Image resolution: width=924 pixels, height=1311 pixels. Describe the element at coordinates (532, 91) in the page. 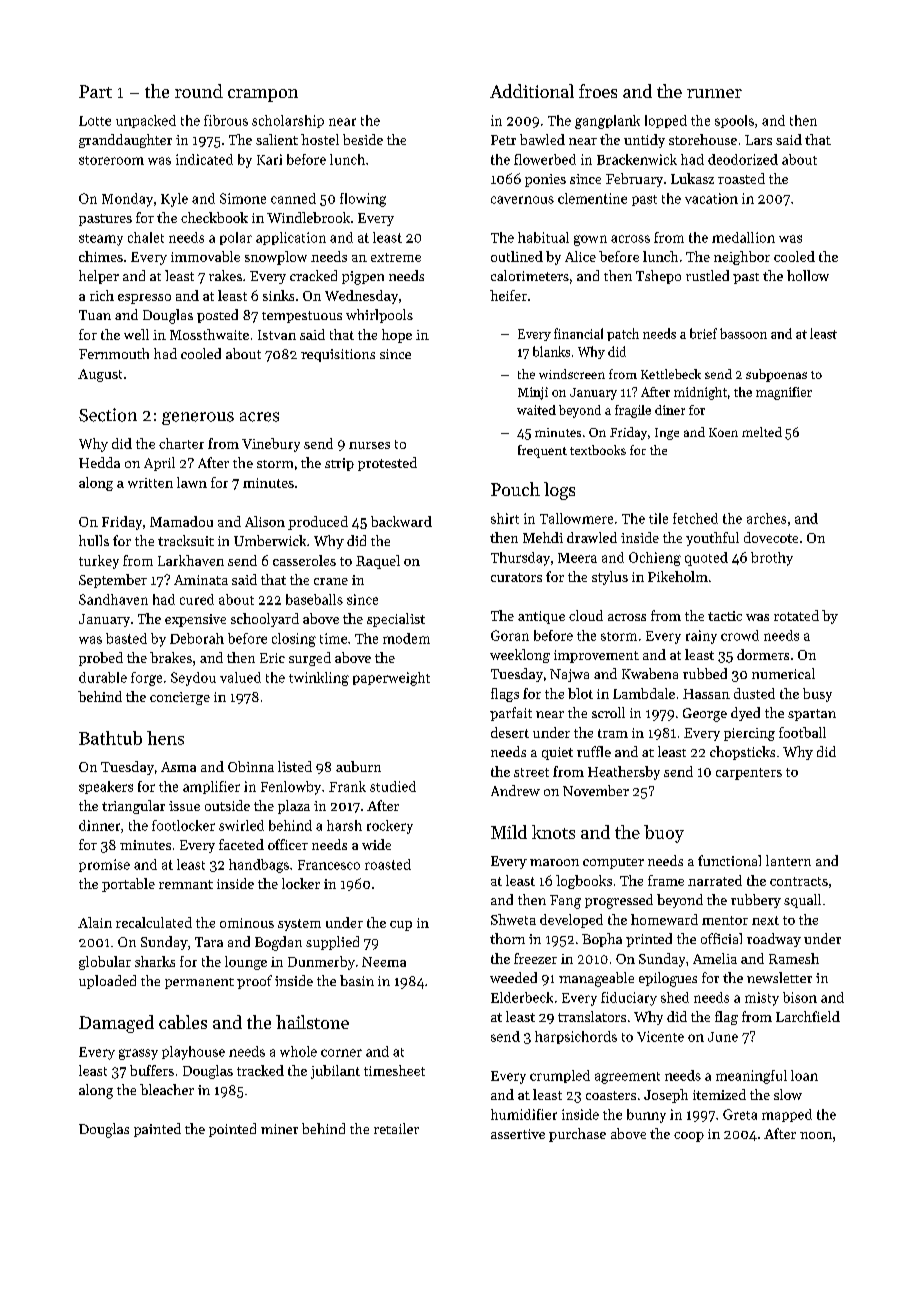

I see `Additional` at that location.
